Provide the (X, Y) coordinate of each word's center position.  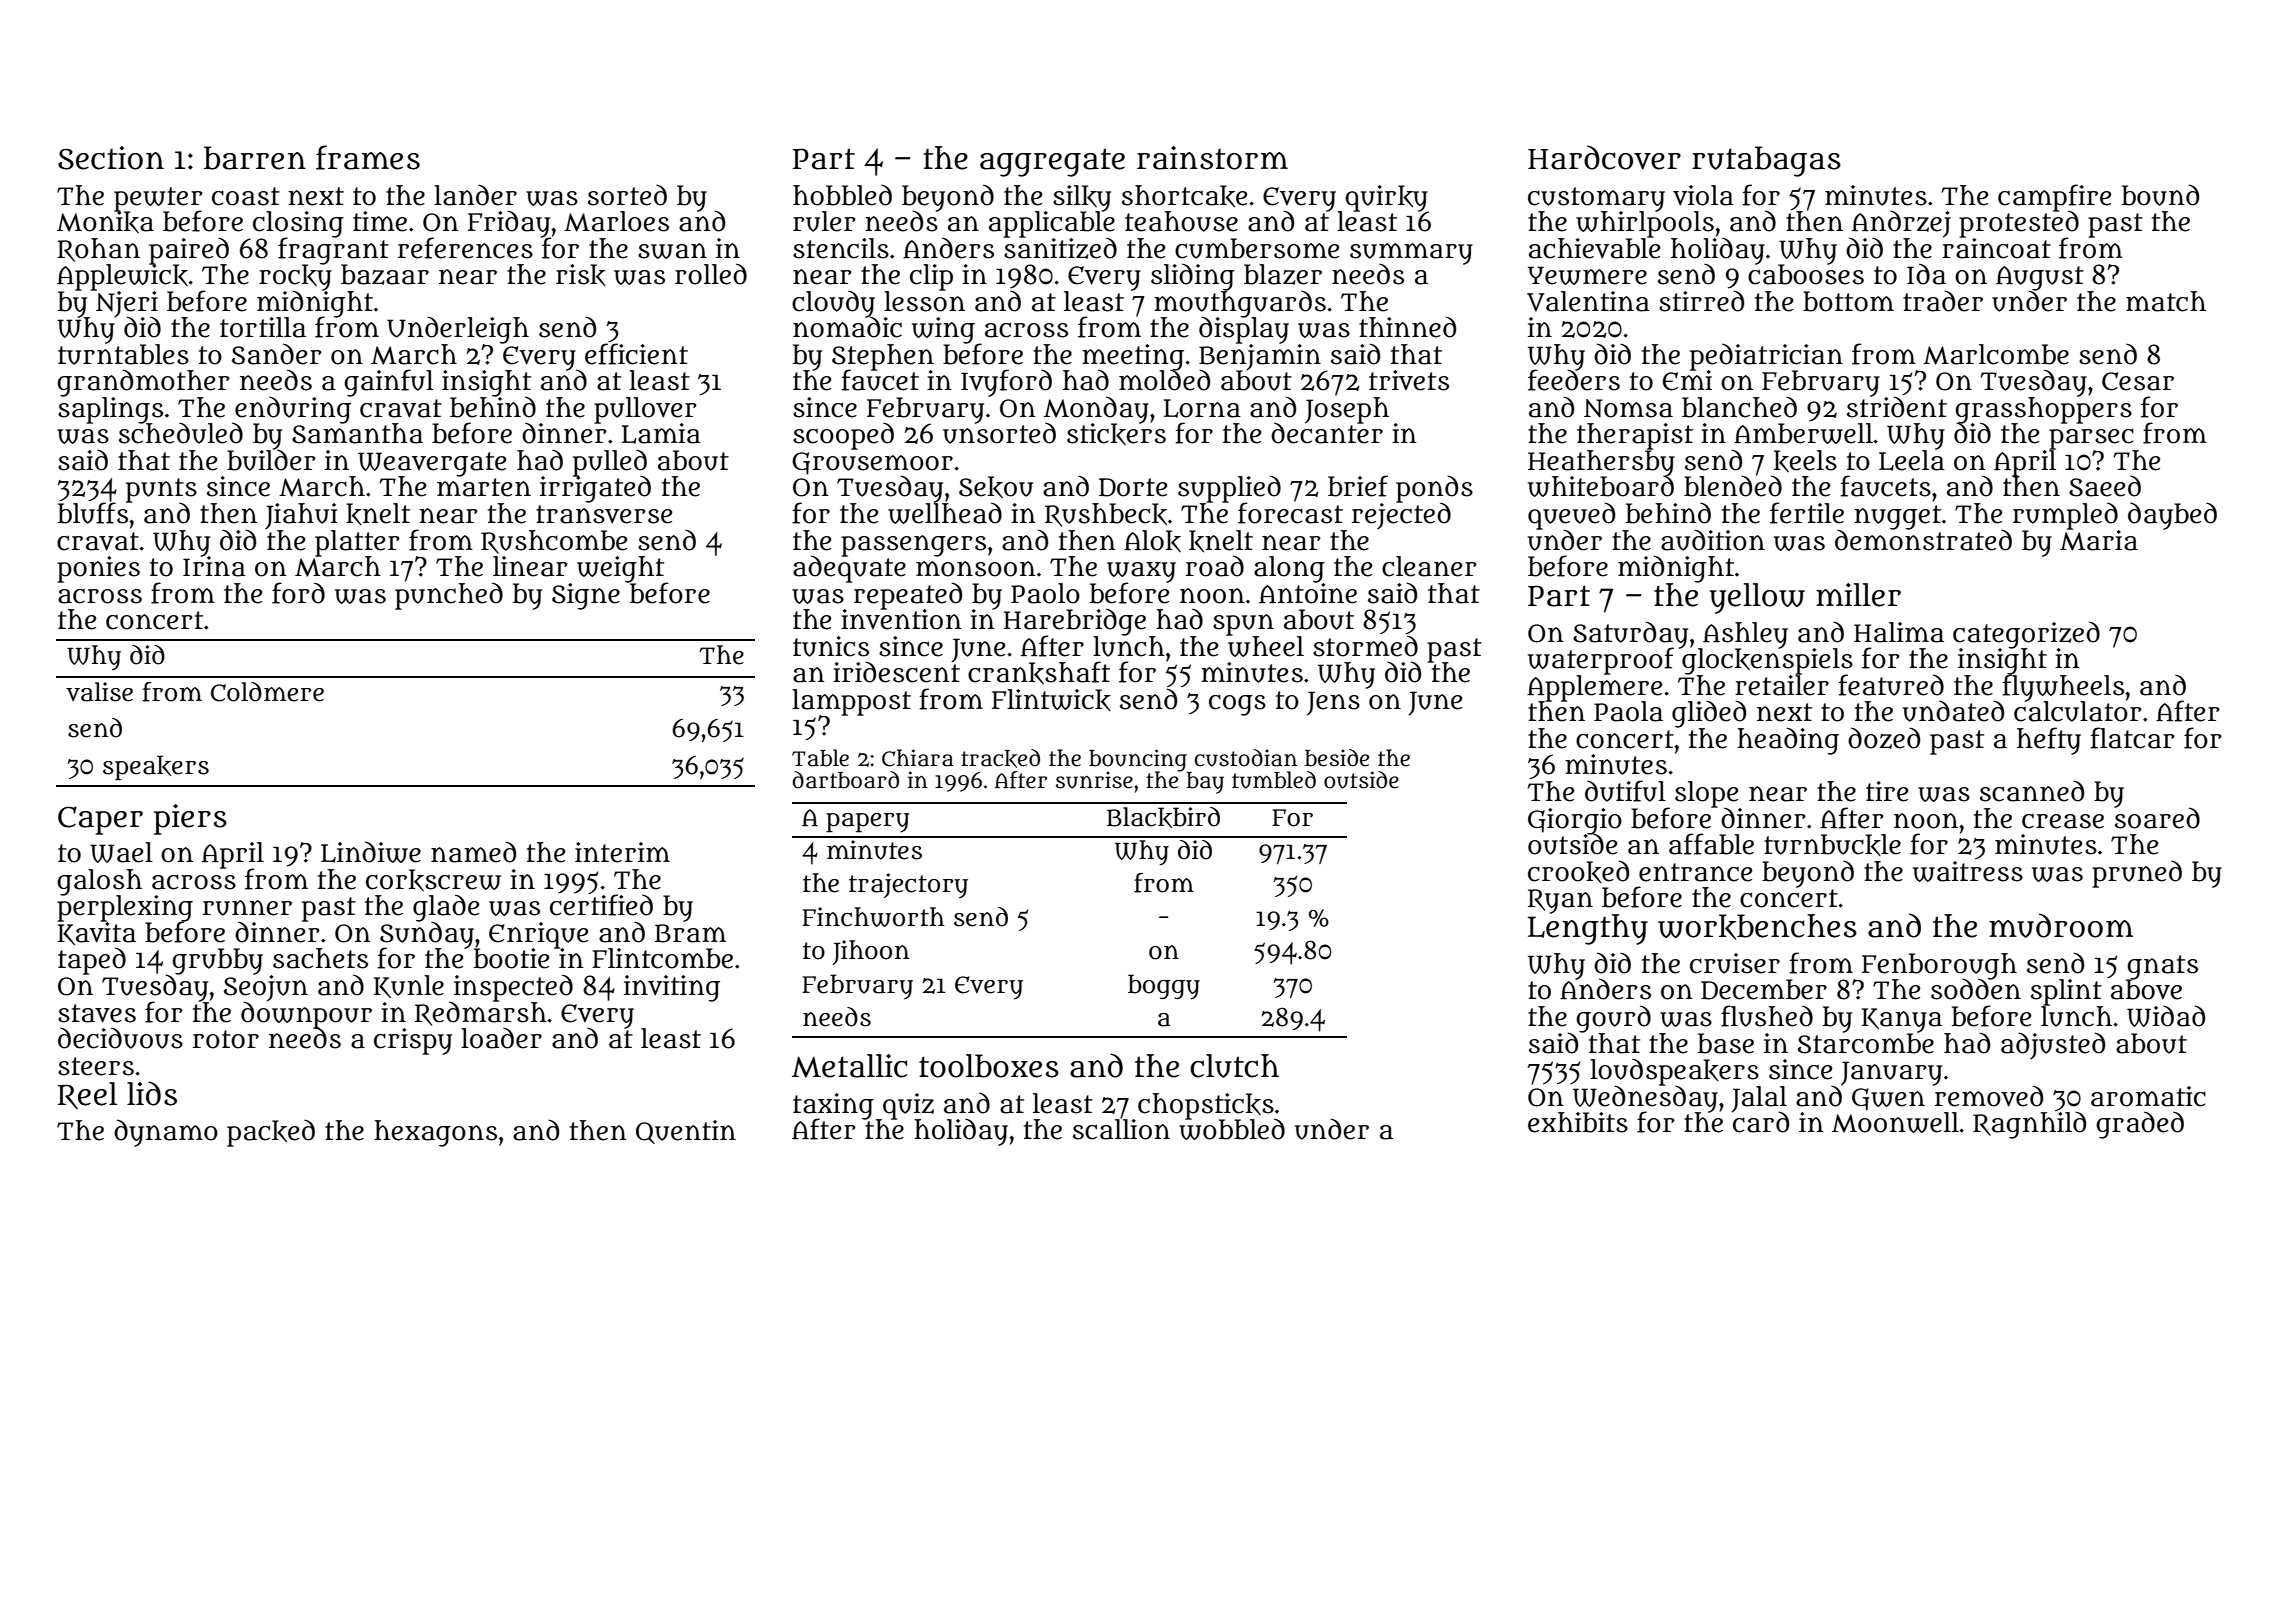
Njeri (126, 303)
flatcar (2132, 738)
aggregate (1052, 162)
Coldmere (267, 692)
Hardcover (1604, 157)
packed (271, 1133)
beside (1337, 758)
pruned (2137, 874)
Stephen (883, 357)
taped (92, 961)
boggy (1164, 987)
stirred (1701, 301)
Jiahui (301, 516)
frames (368, 157)
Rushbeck (1106, 515)
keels (1805, 461)
